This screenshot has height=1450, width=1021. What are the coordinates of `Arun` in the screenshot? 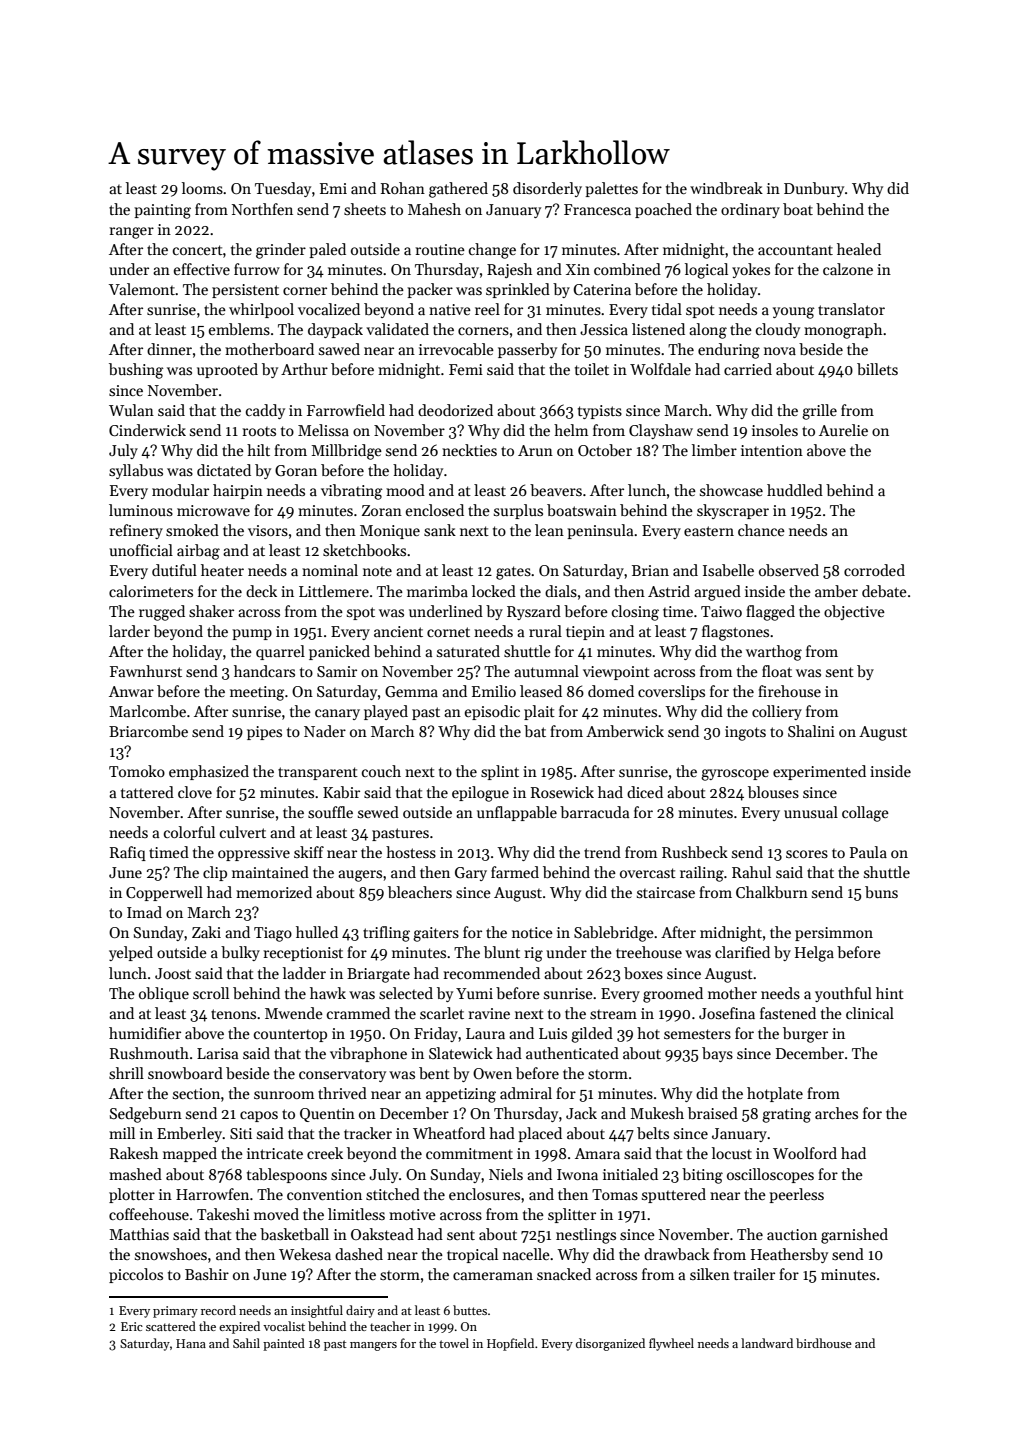 It's located at (535, 450).
